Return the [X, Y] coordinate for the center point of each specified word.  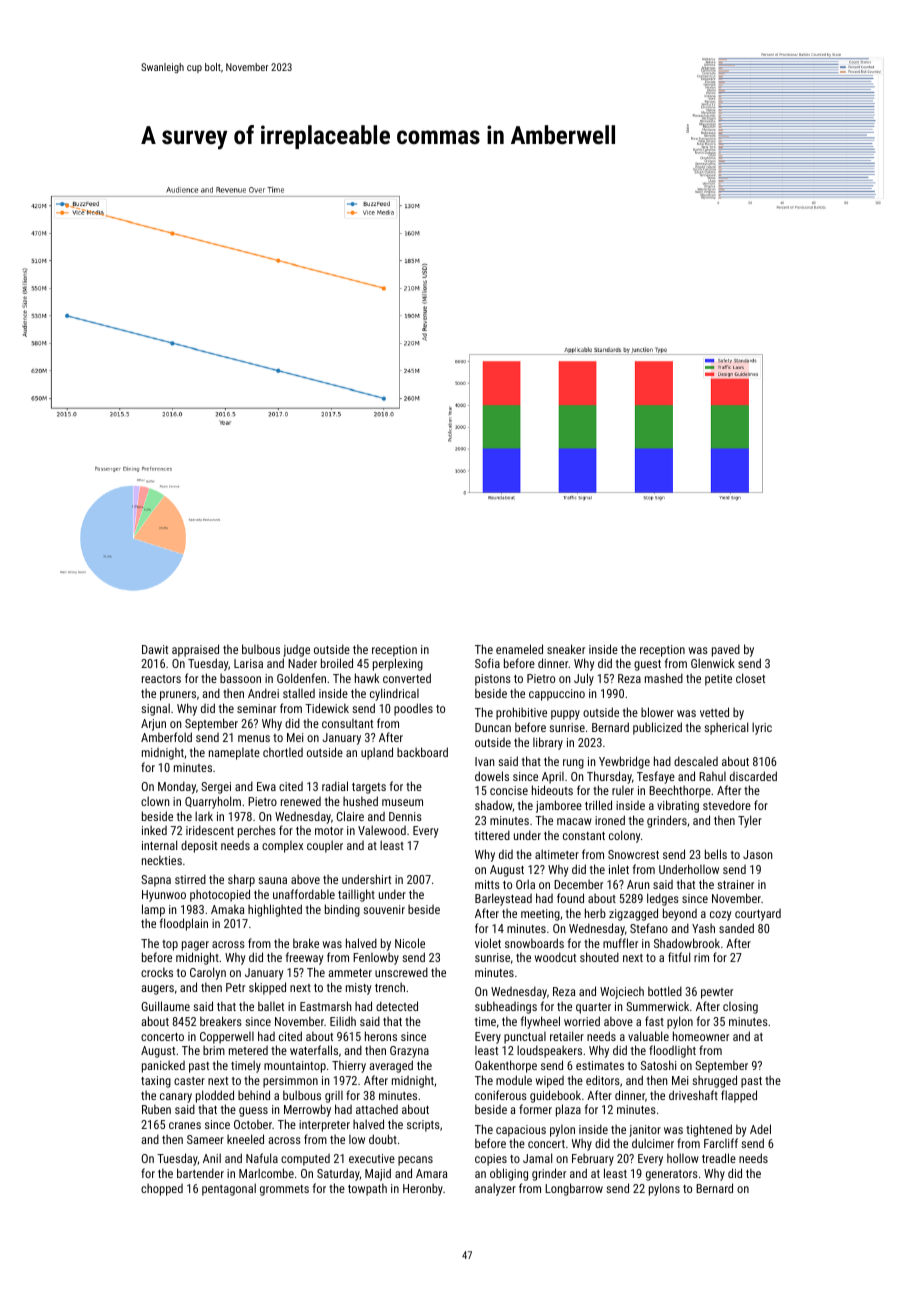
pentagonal [229, 1189]
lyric [762, 728]
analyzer [495, 1189]
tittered [492, 835]
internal [159, 845]
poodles [413, 709]
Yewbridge [624, 762]
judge [296, 651]
